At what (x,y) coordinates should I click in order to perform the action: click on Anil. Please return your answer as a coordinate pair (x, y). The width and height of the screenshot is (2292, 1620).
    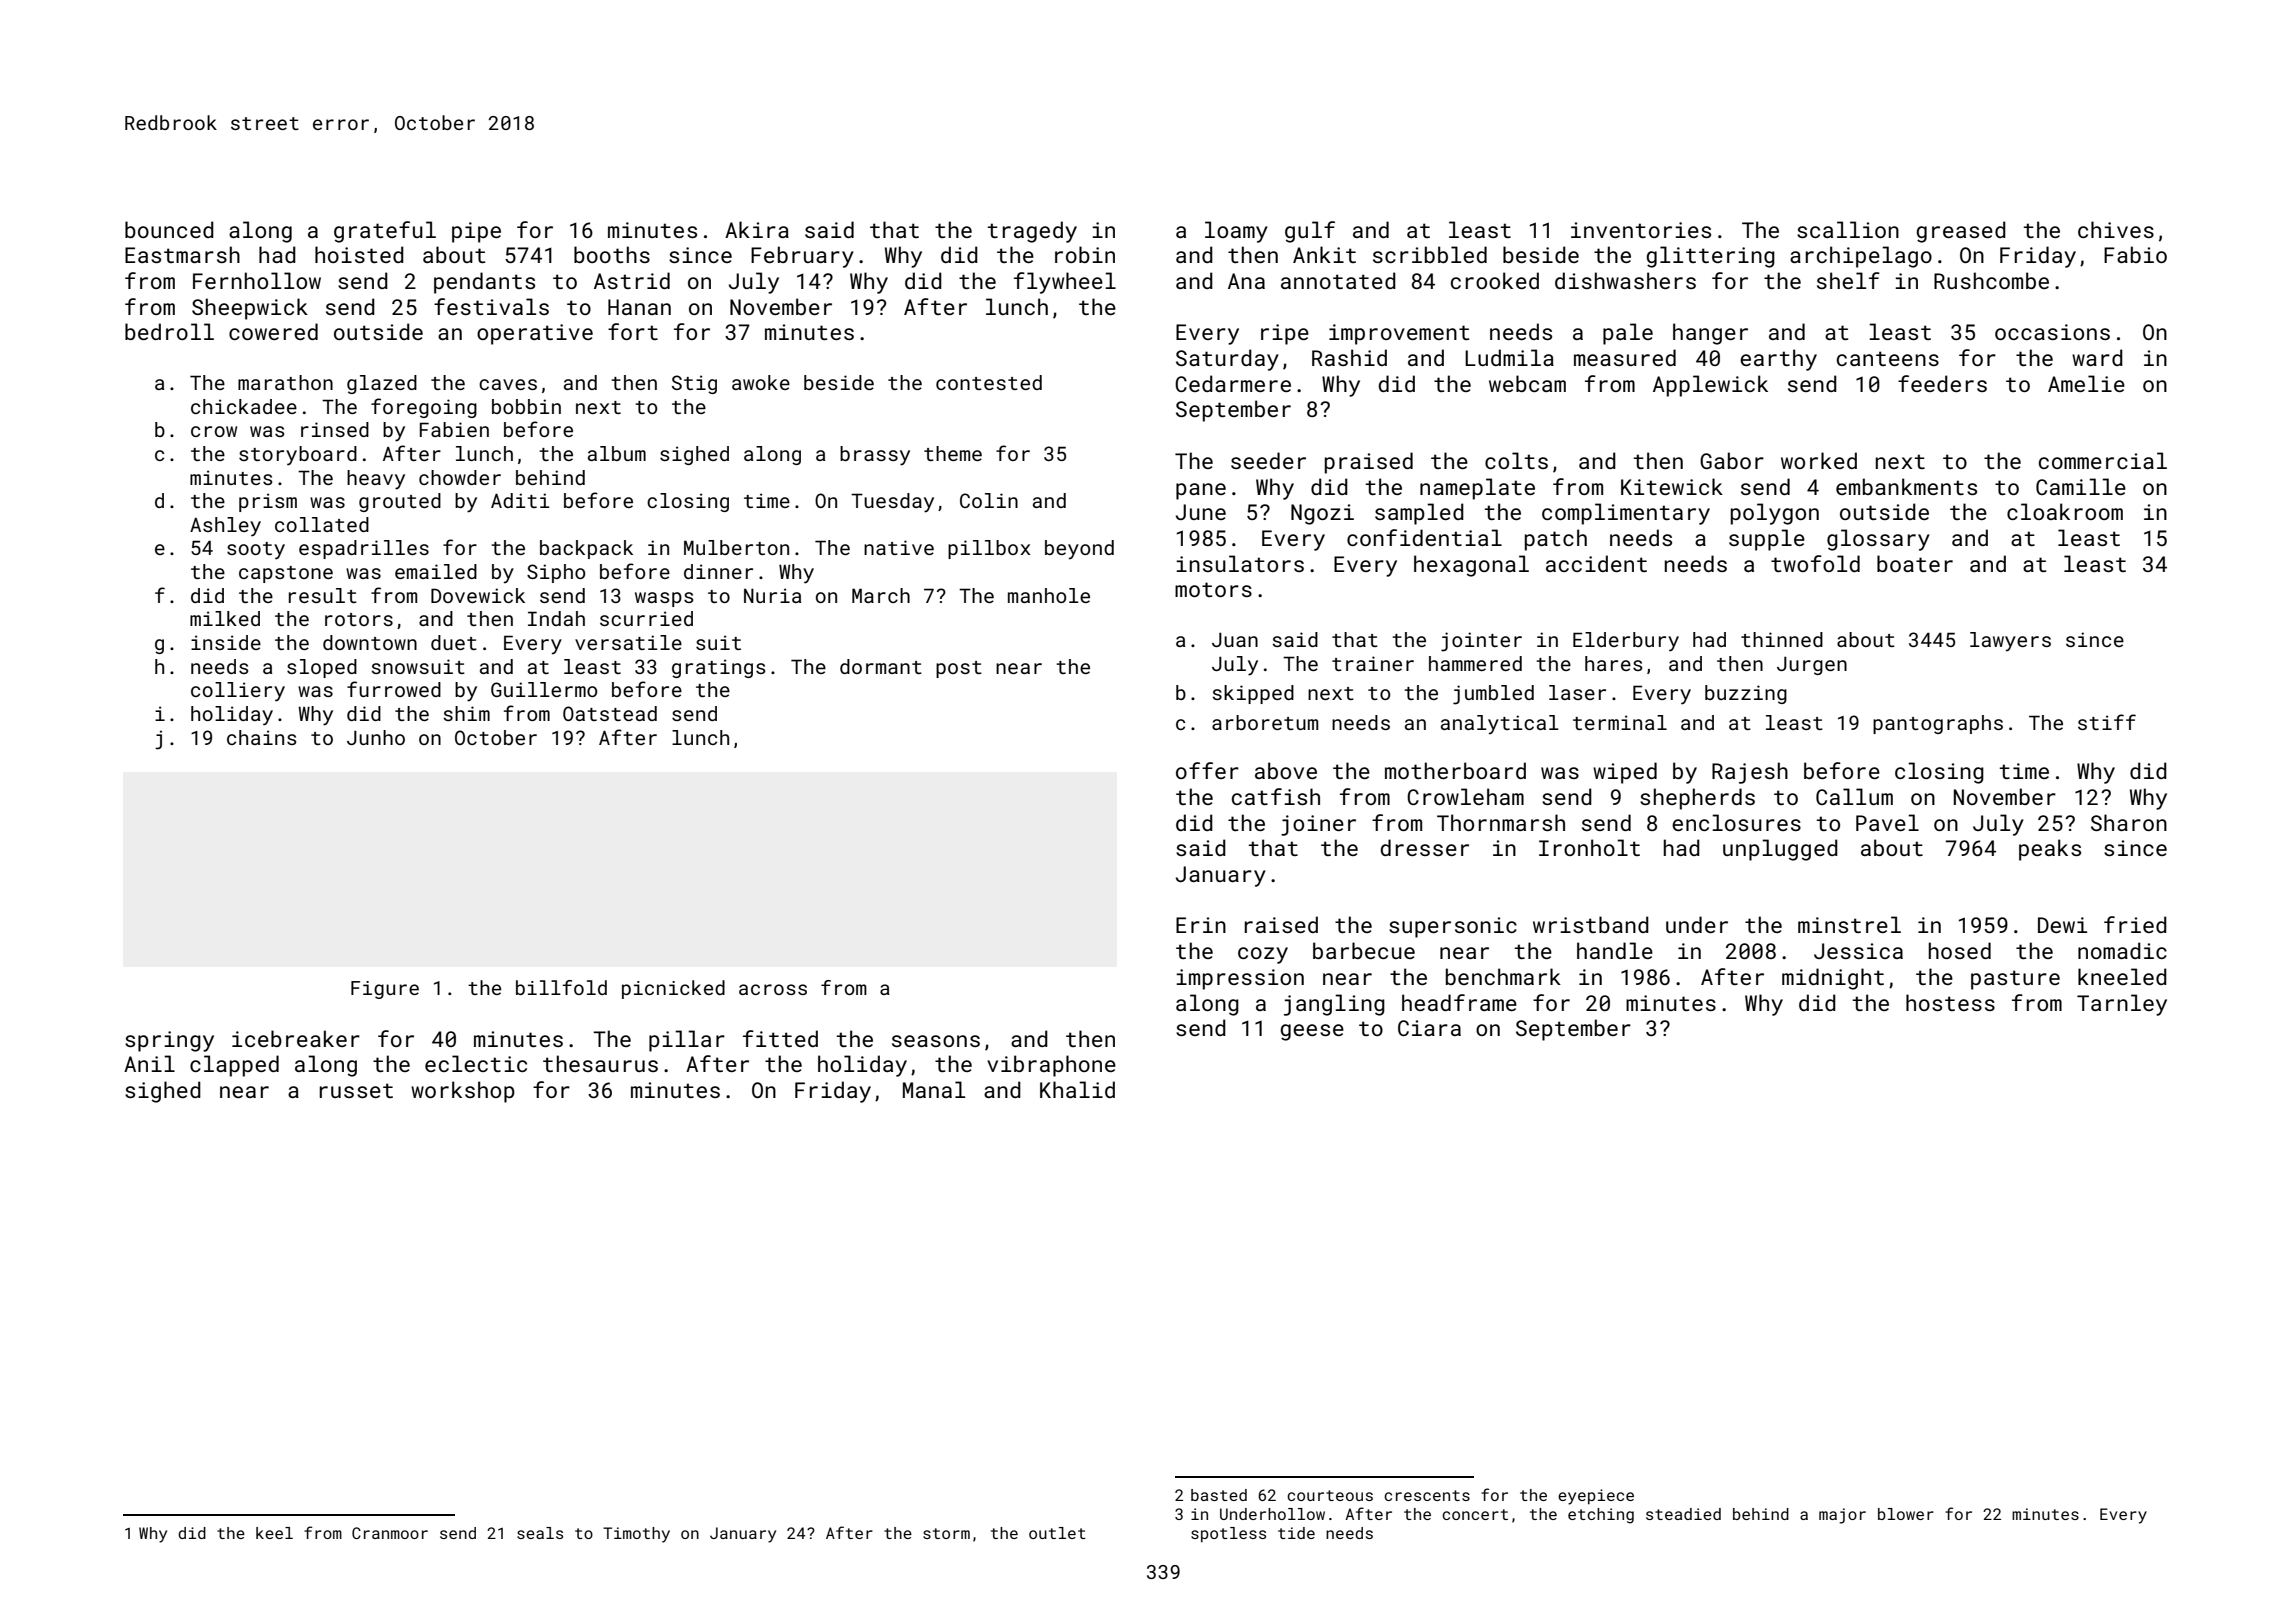
    Looking at the image, I should click on (149, 1063).
